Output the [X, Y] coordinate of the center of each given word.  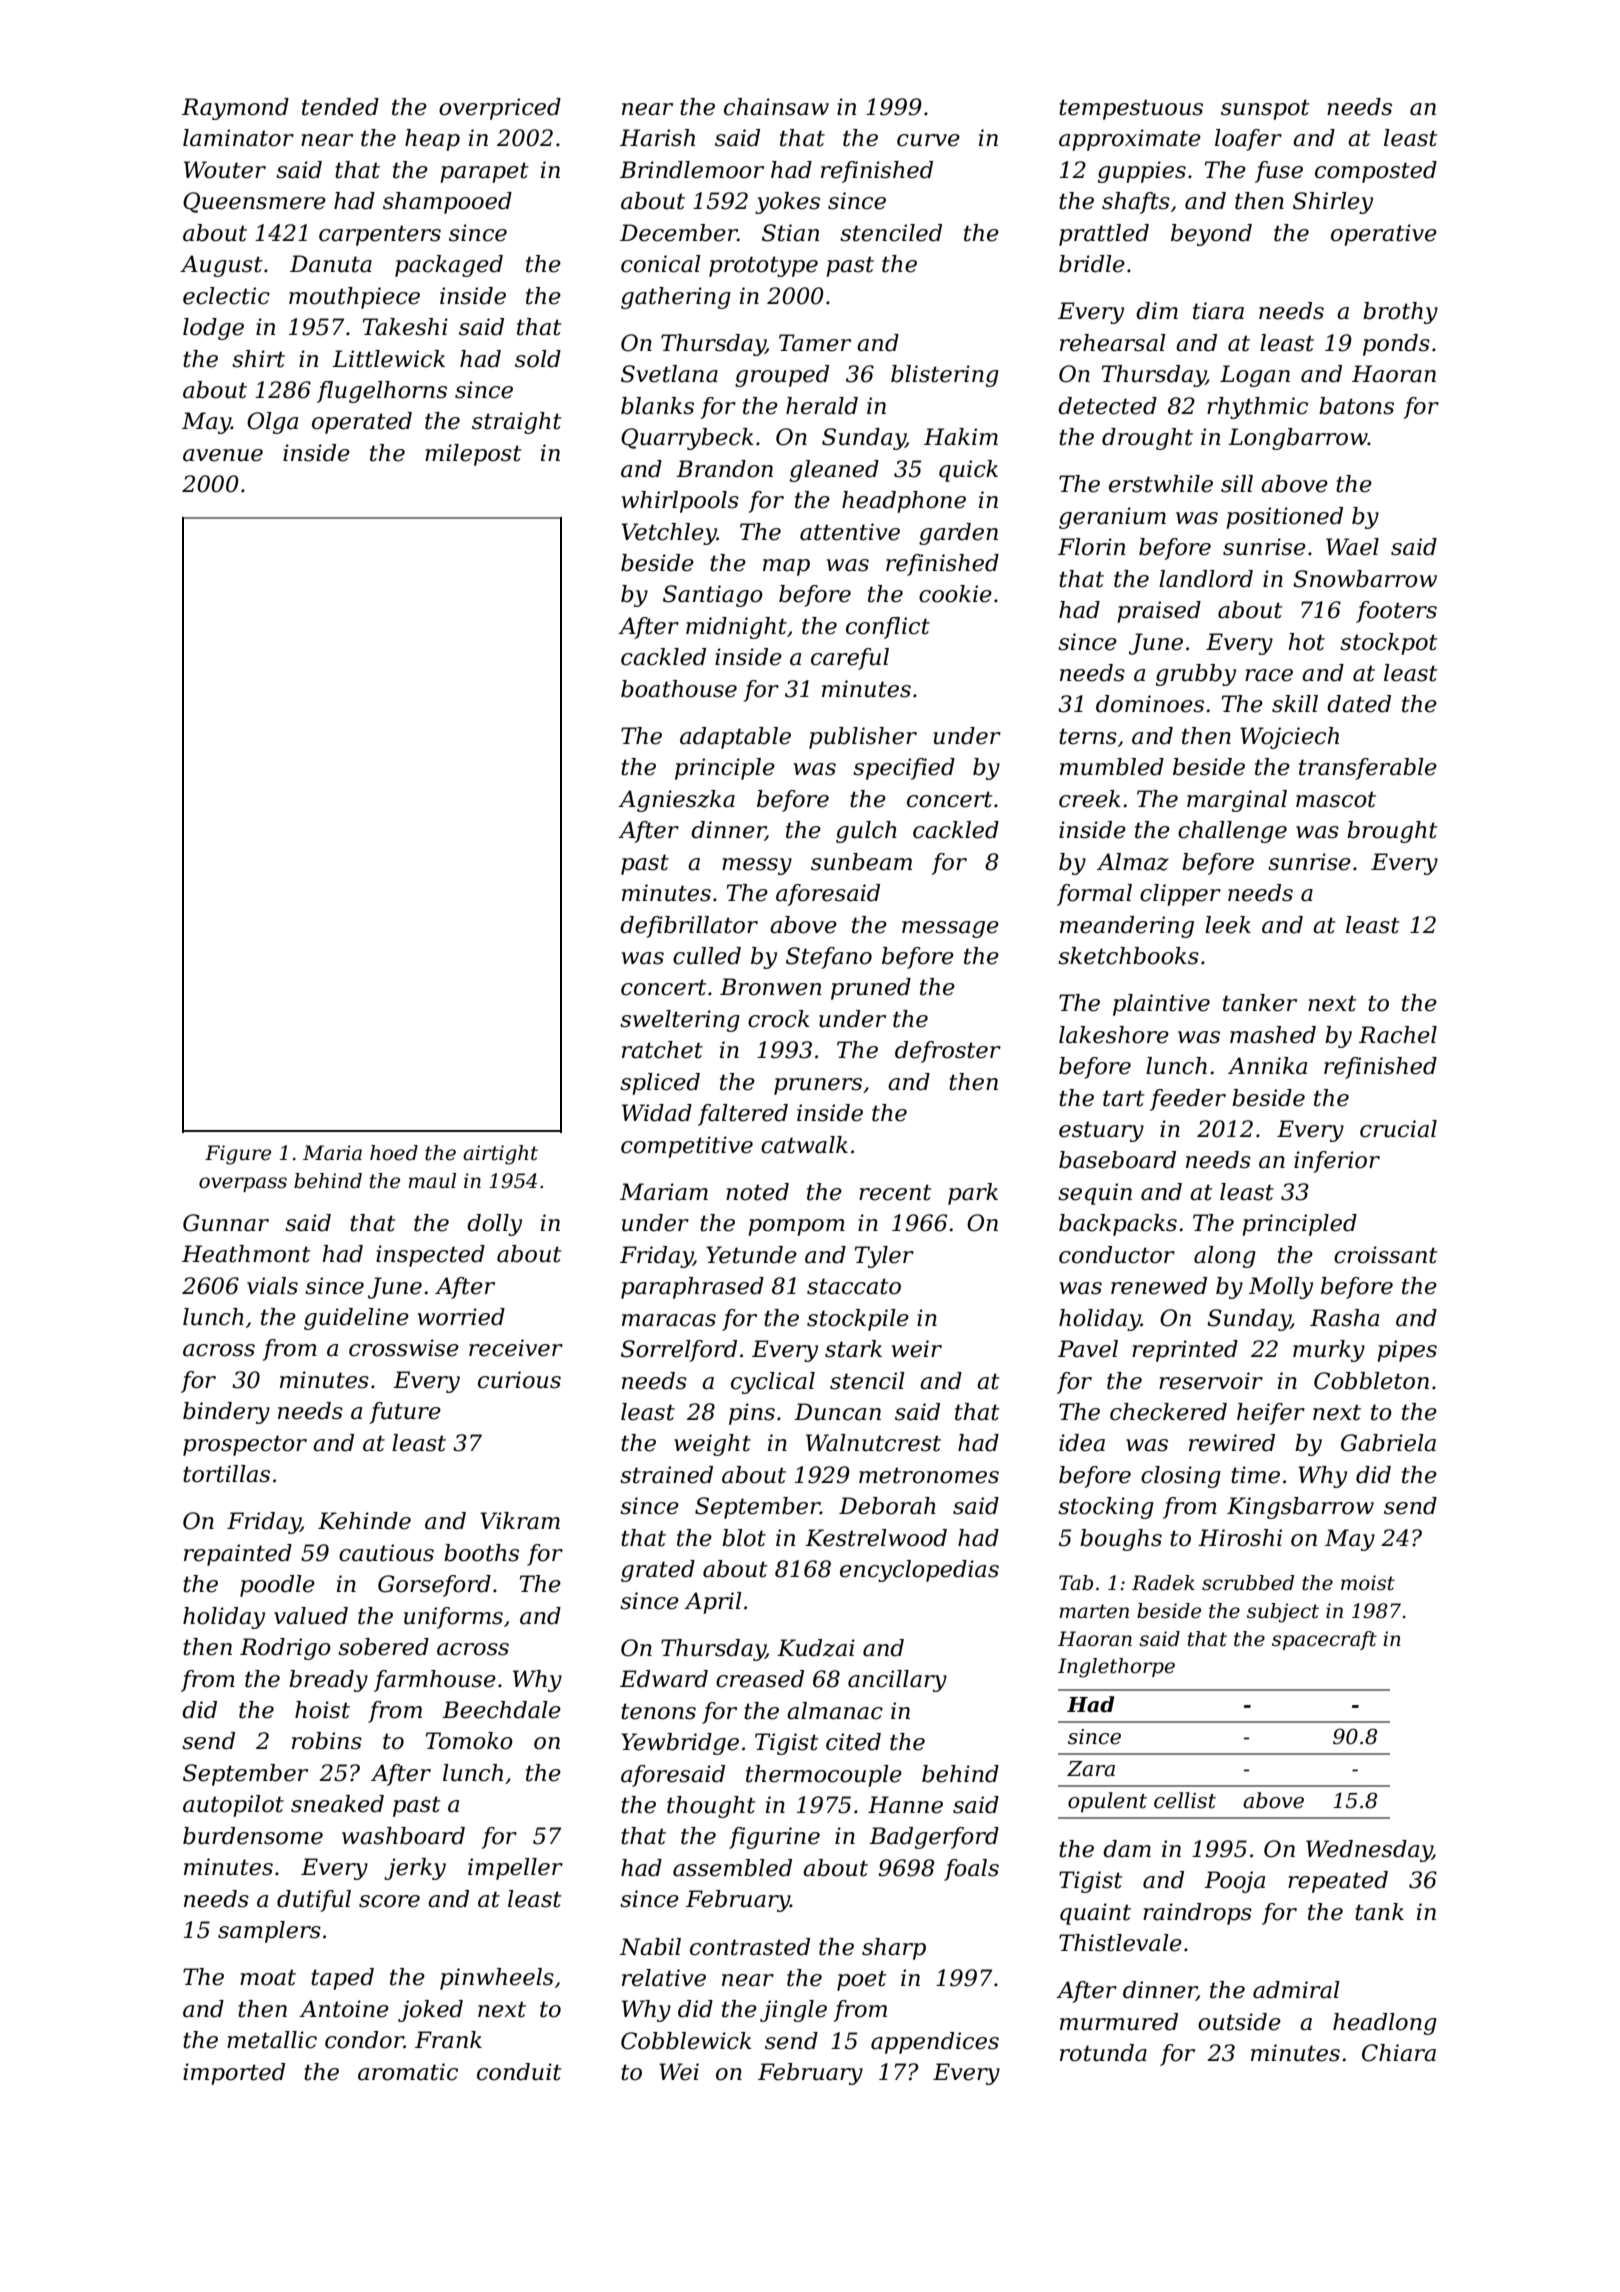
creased [760, 1679]
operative [1384, 235]
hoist [322, 1710]
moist [1368, 1583]
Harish [657, 138]
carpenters [380, 235]
